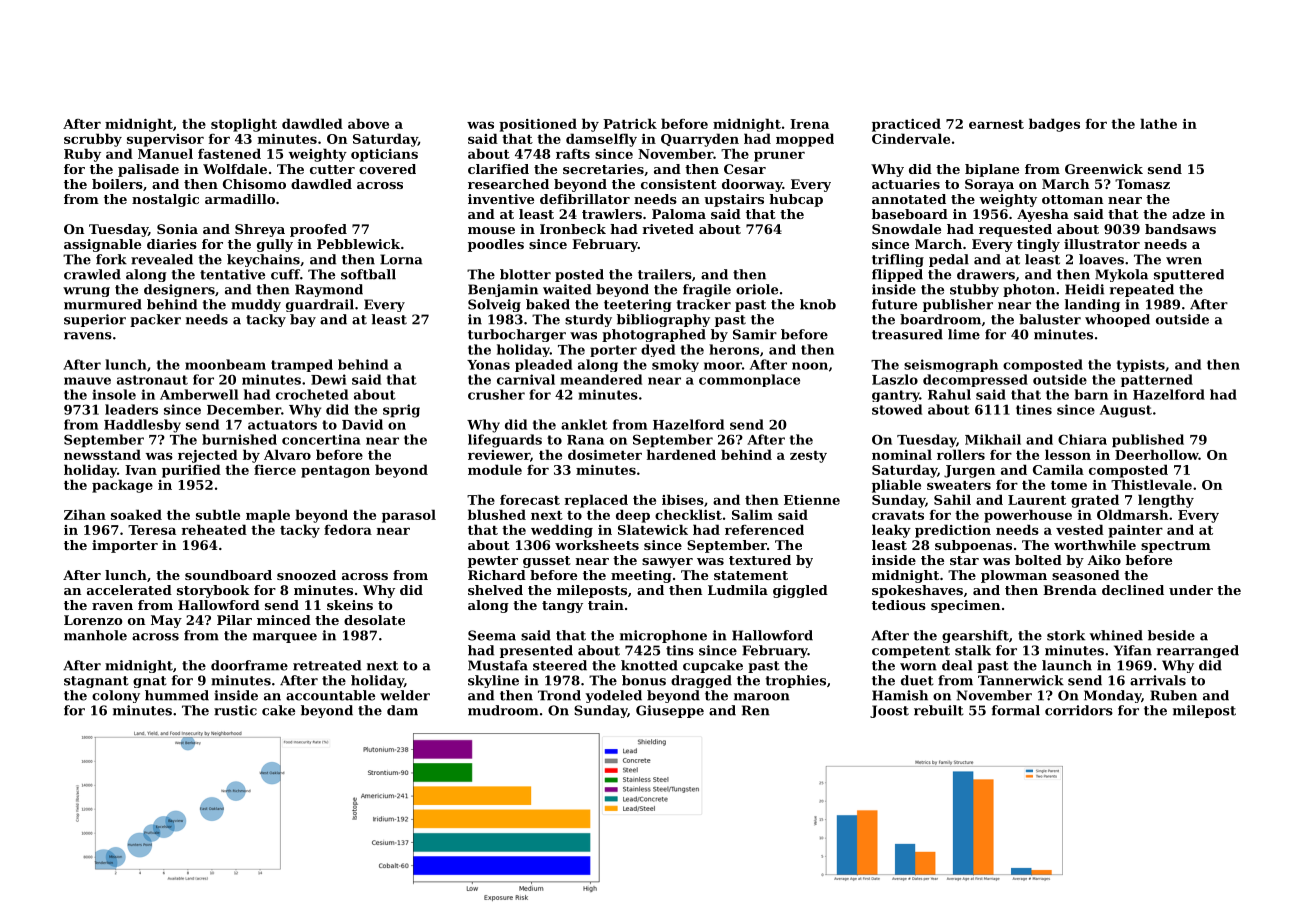 The height and width of the screenshot is (924, 1308). What do you see at coordinates (633, 516) in the screenshot?
I see `deep` at bounding box center [633, 516].
